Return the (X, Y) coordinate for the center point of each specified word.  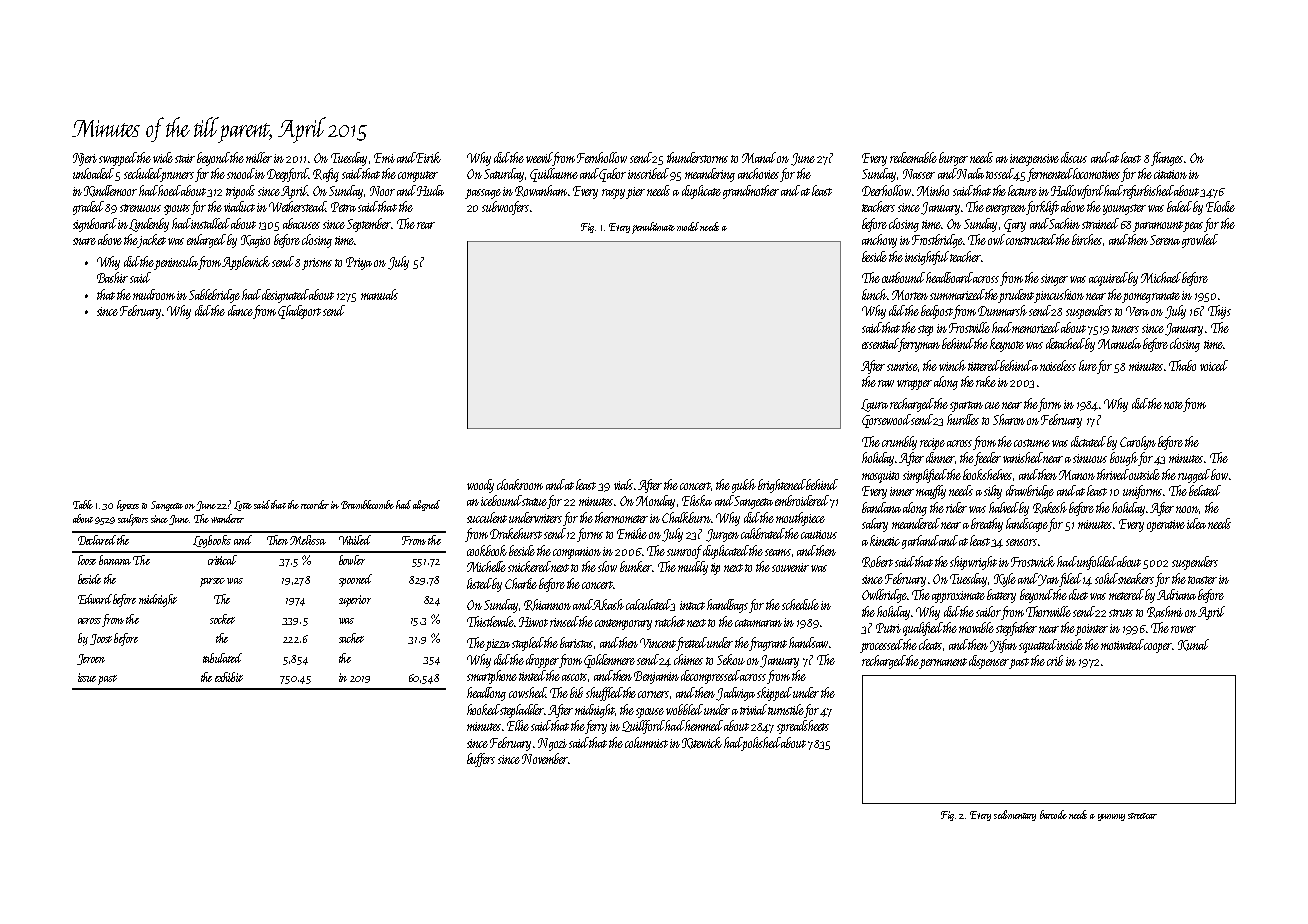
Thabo (1182, 365)
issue (87, 677)
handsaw (808, 642)
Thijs (1219, 312)
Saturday (504, 175)
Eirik (428, 157)
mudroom (154, 294)
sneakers (1136, 578)
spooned (355, 580)
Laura (874, 405)
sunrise (902, 366)
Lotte (243, 506)
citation (1170, 174)
